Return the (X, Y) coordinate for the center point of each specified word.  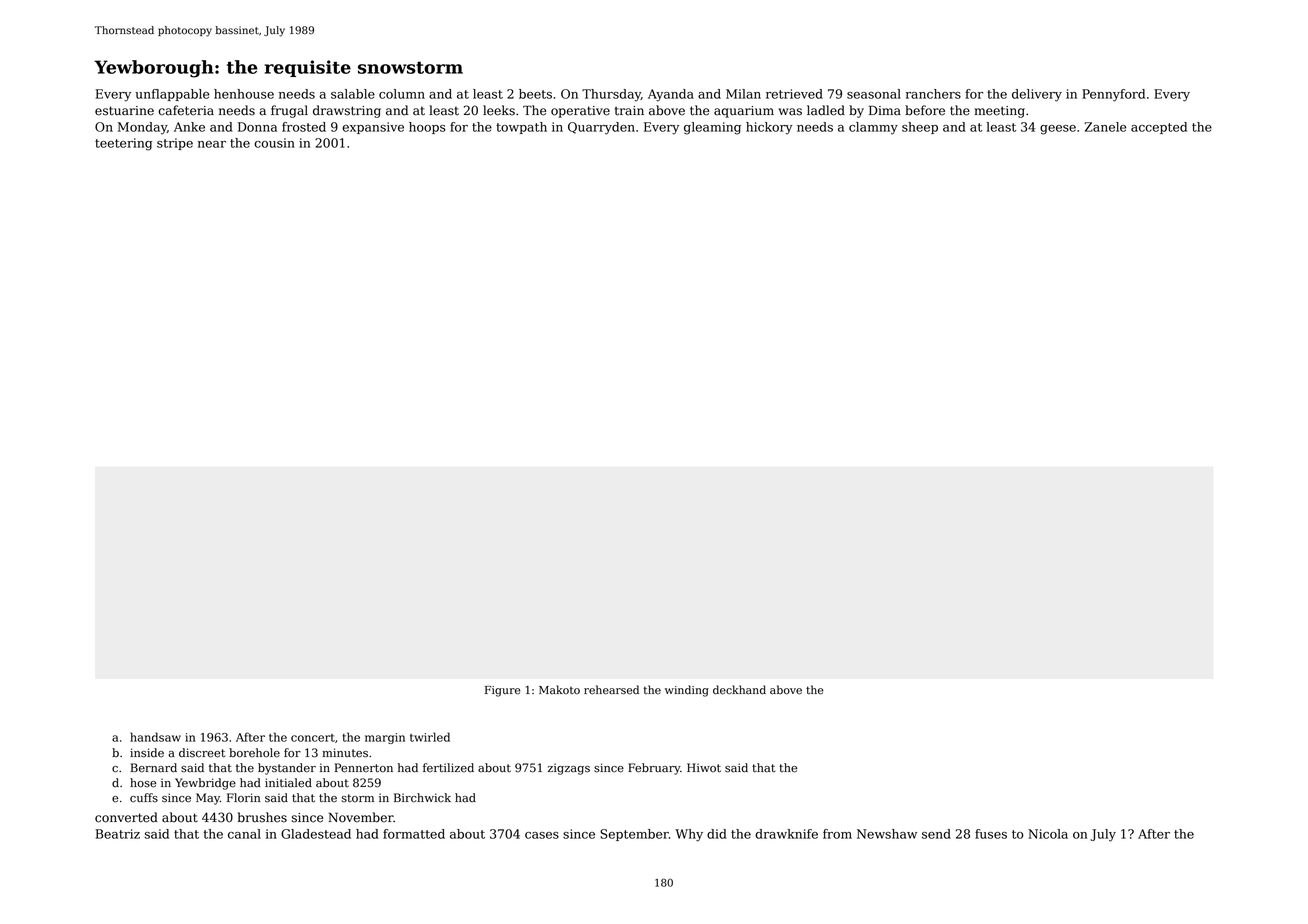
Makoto (559, 689)
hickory (769, 128)
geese (1058, 130)
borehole (254, 753)
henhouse (244, 94)
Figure (503, 691)
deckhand (739, 690)
